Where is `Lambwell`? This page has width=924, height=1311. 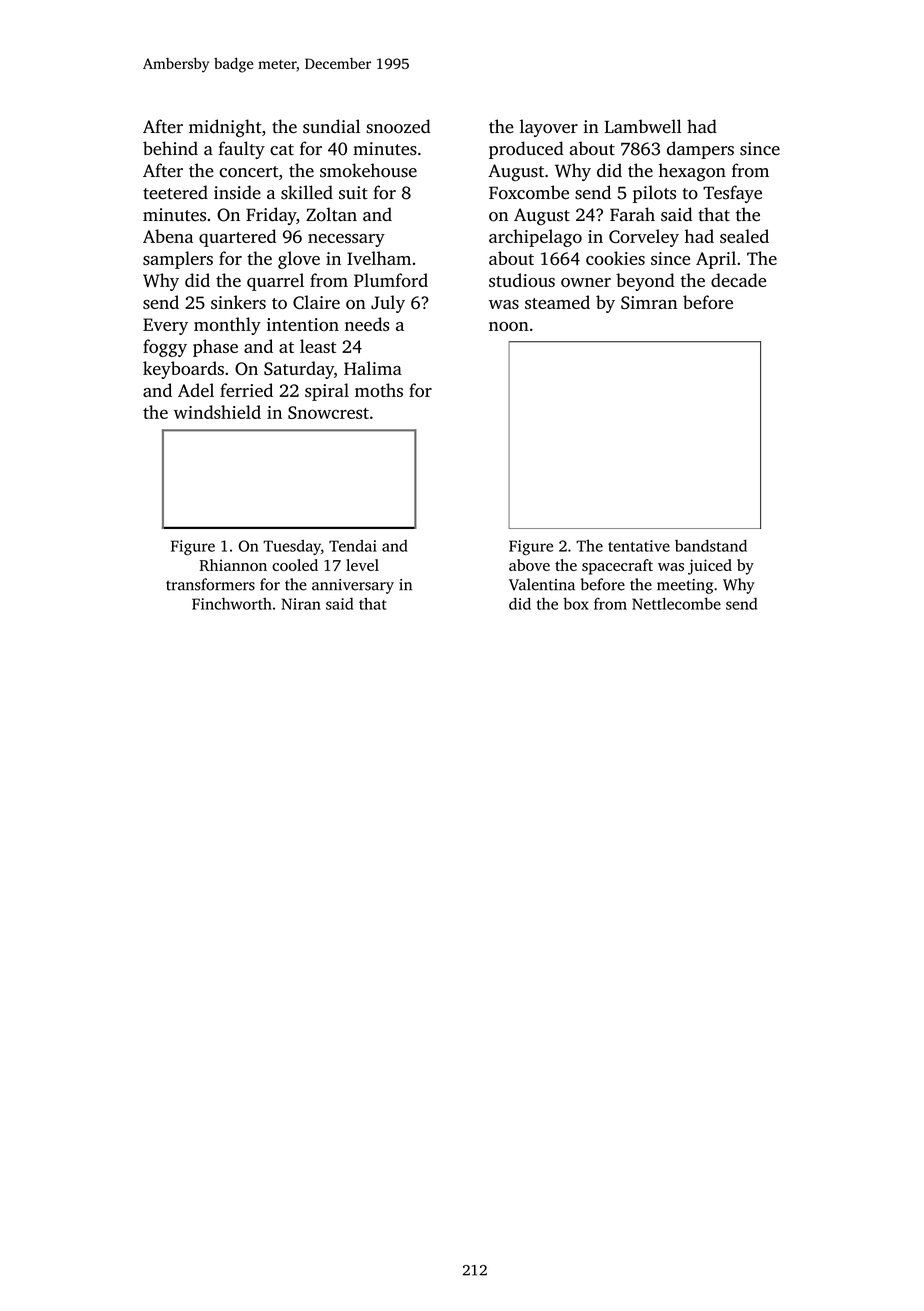 Lambwell is located at coordinates (643, 126).
